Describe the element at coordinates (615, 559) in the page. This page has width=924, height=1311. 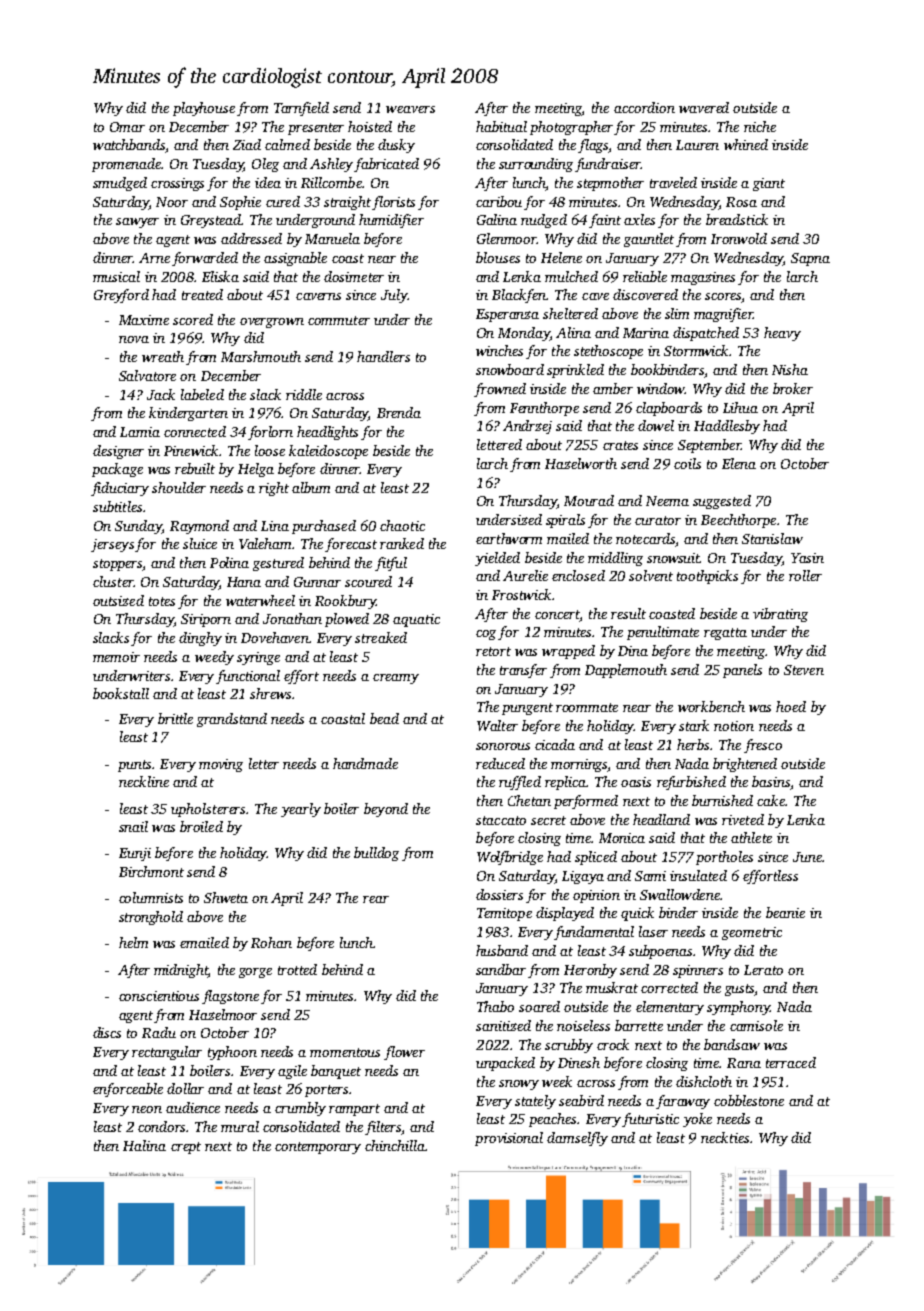
I see `middling` at that location.
